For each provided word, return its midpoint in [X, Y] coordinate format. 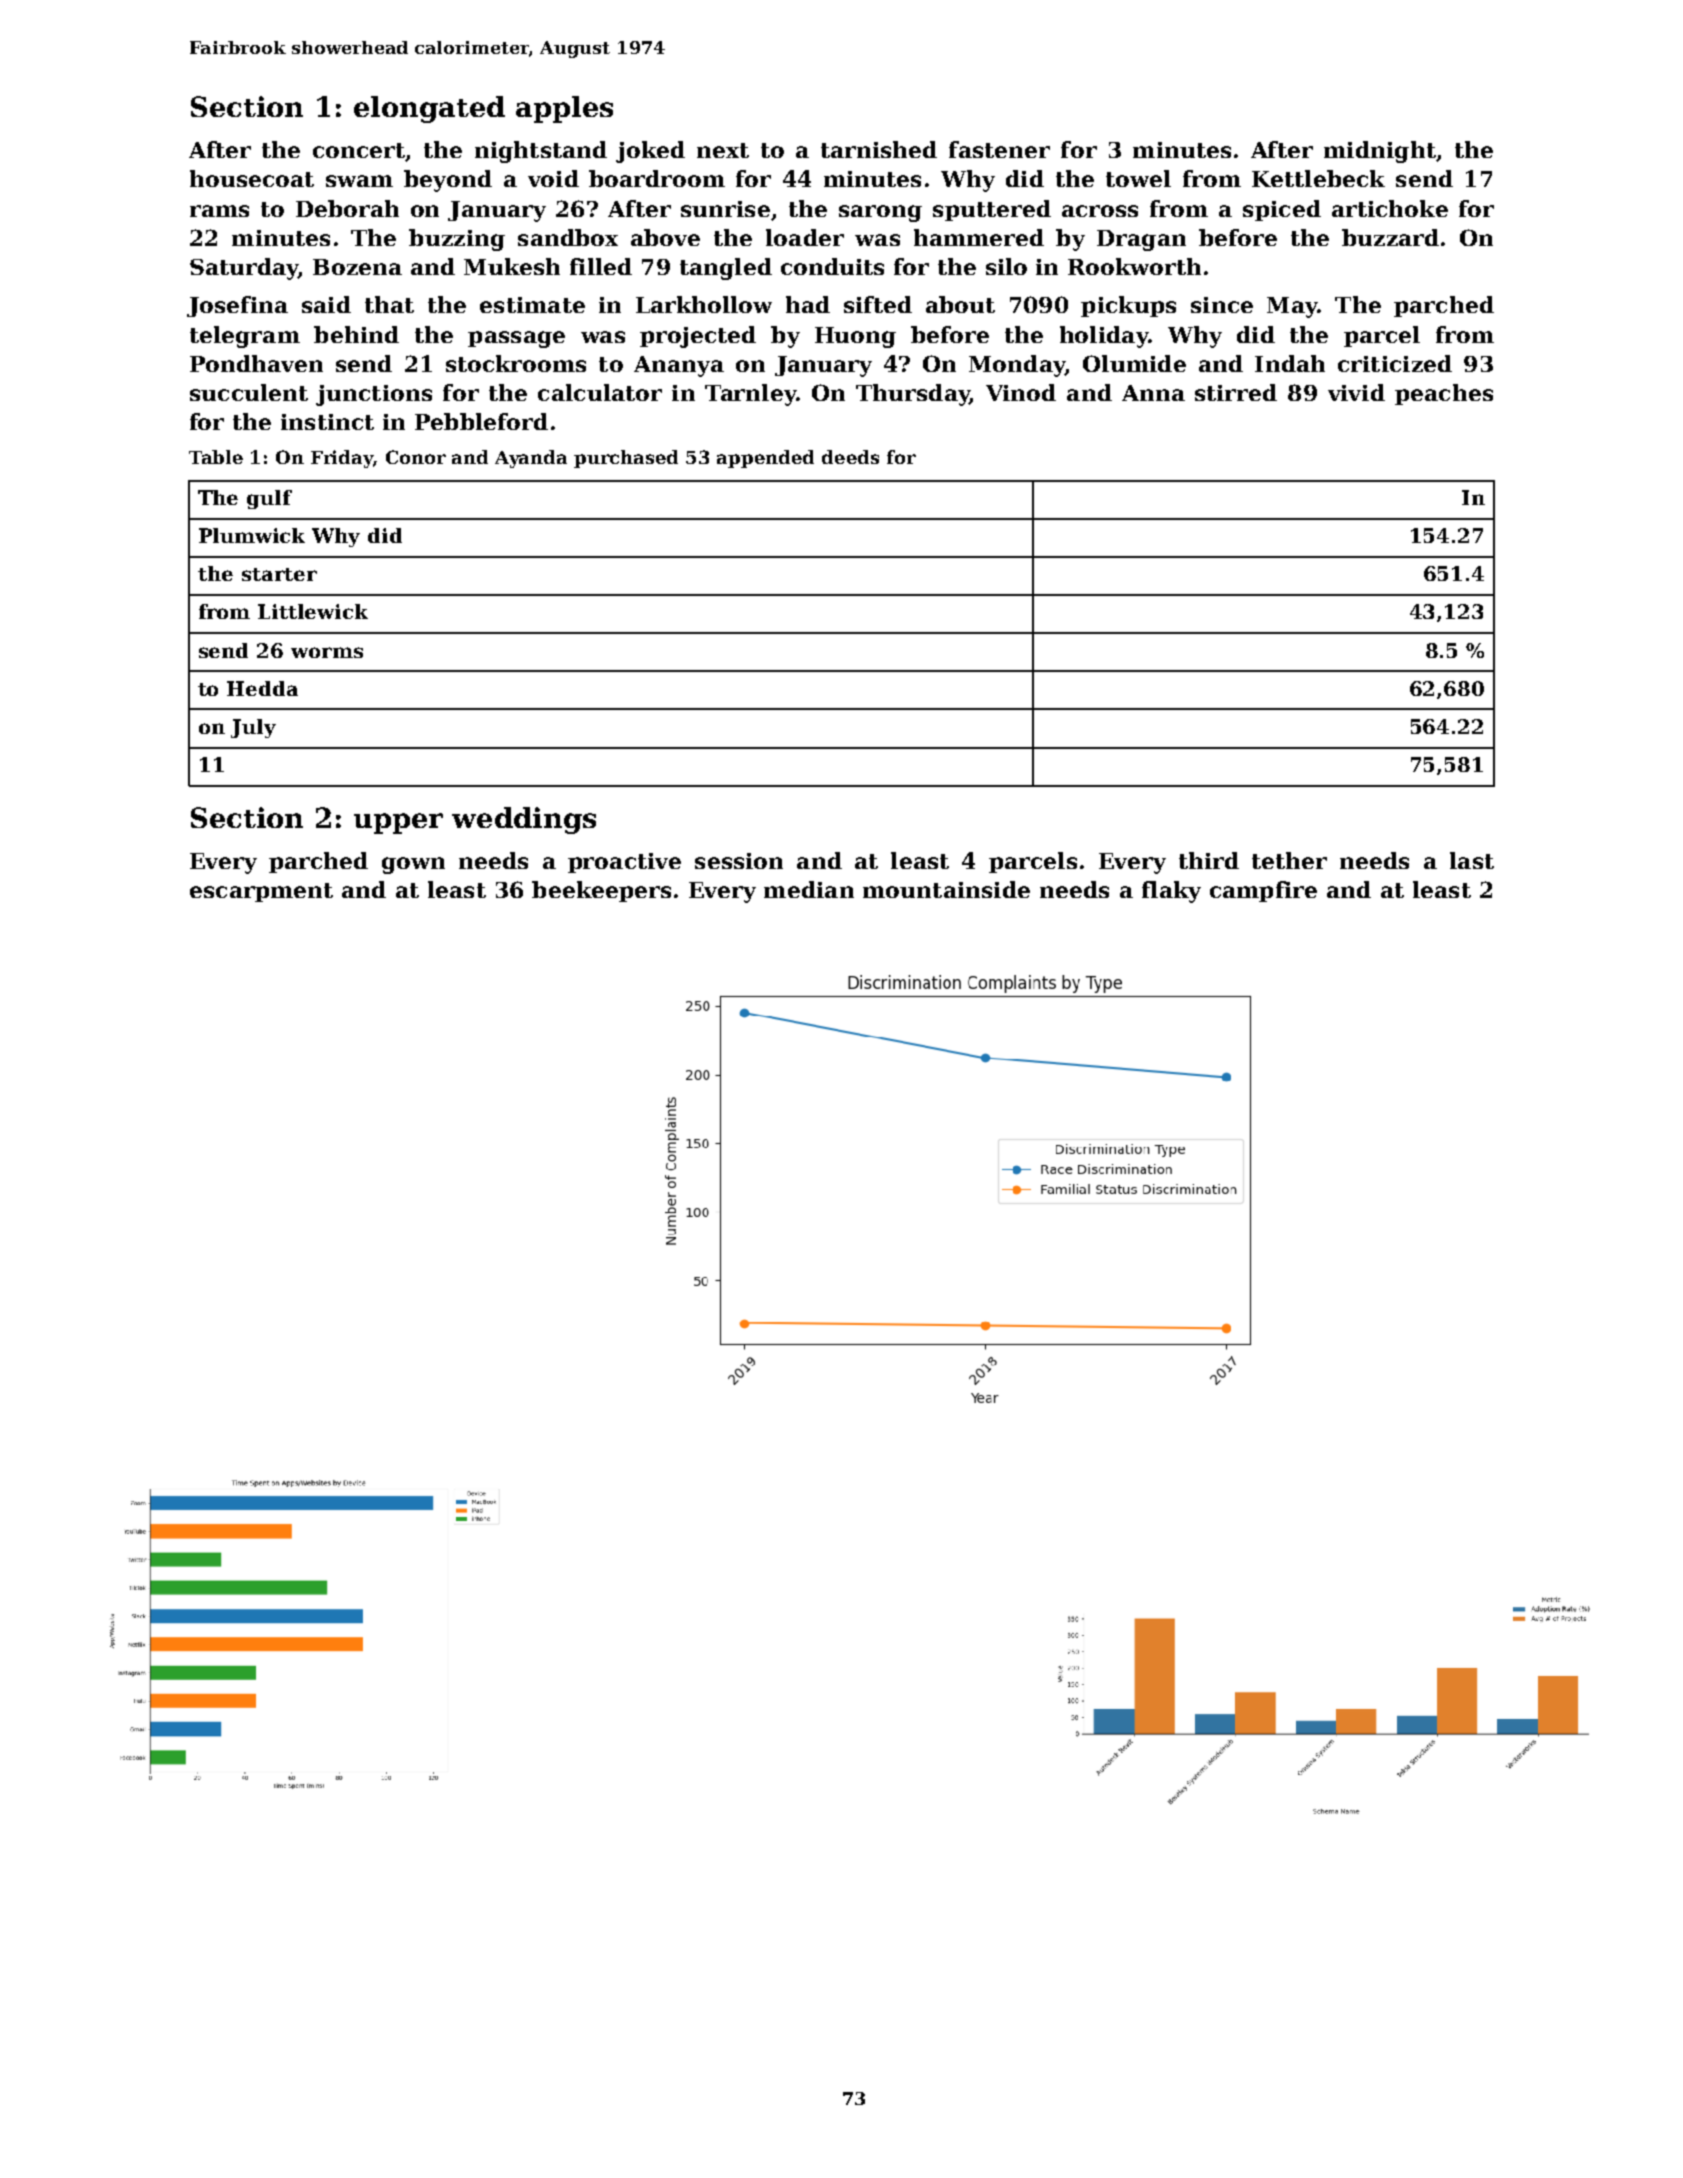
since [1222, 305]
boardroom [657, 178]
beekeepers [601, 891]
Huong [855, 337]
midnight [1380, 152]
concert [359, 150]
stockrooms [516, 363]
